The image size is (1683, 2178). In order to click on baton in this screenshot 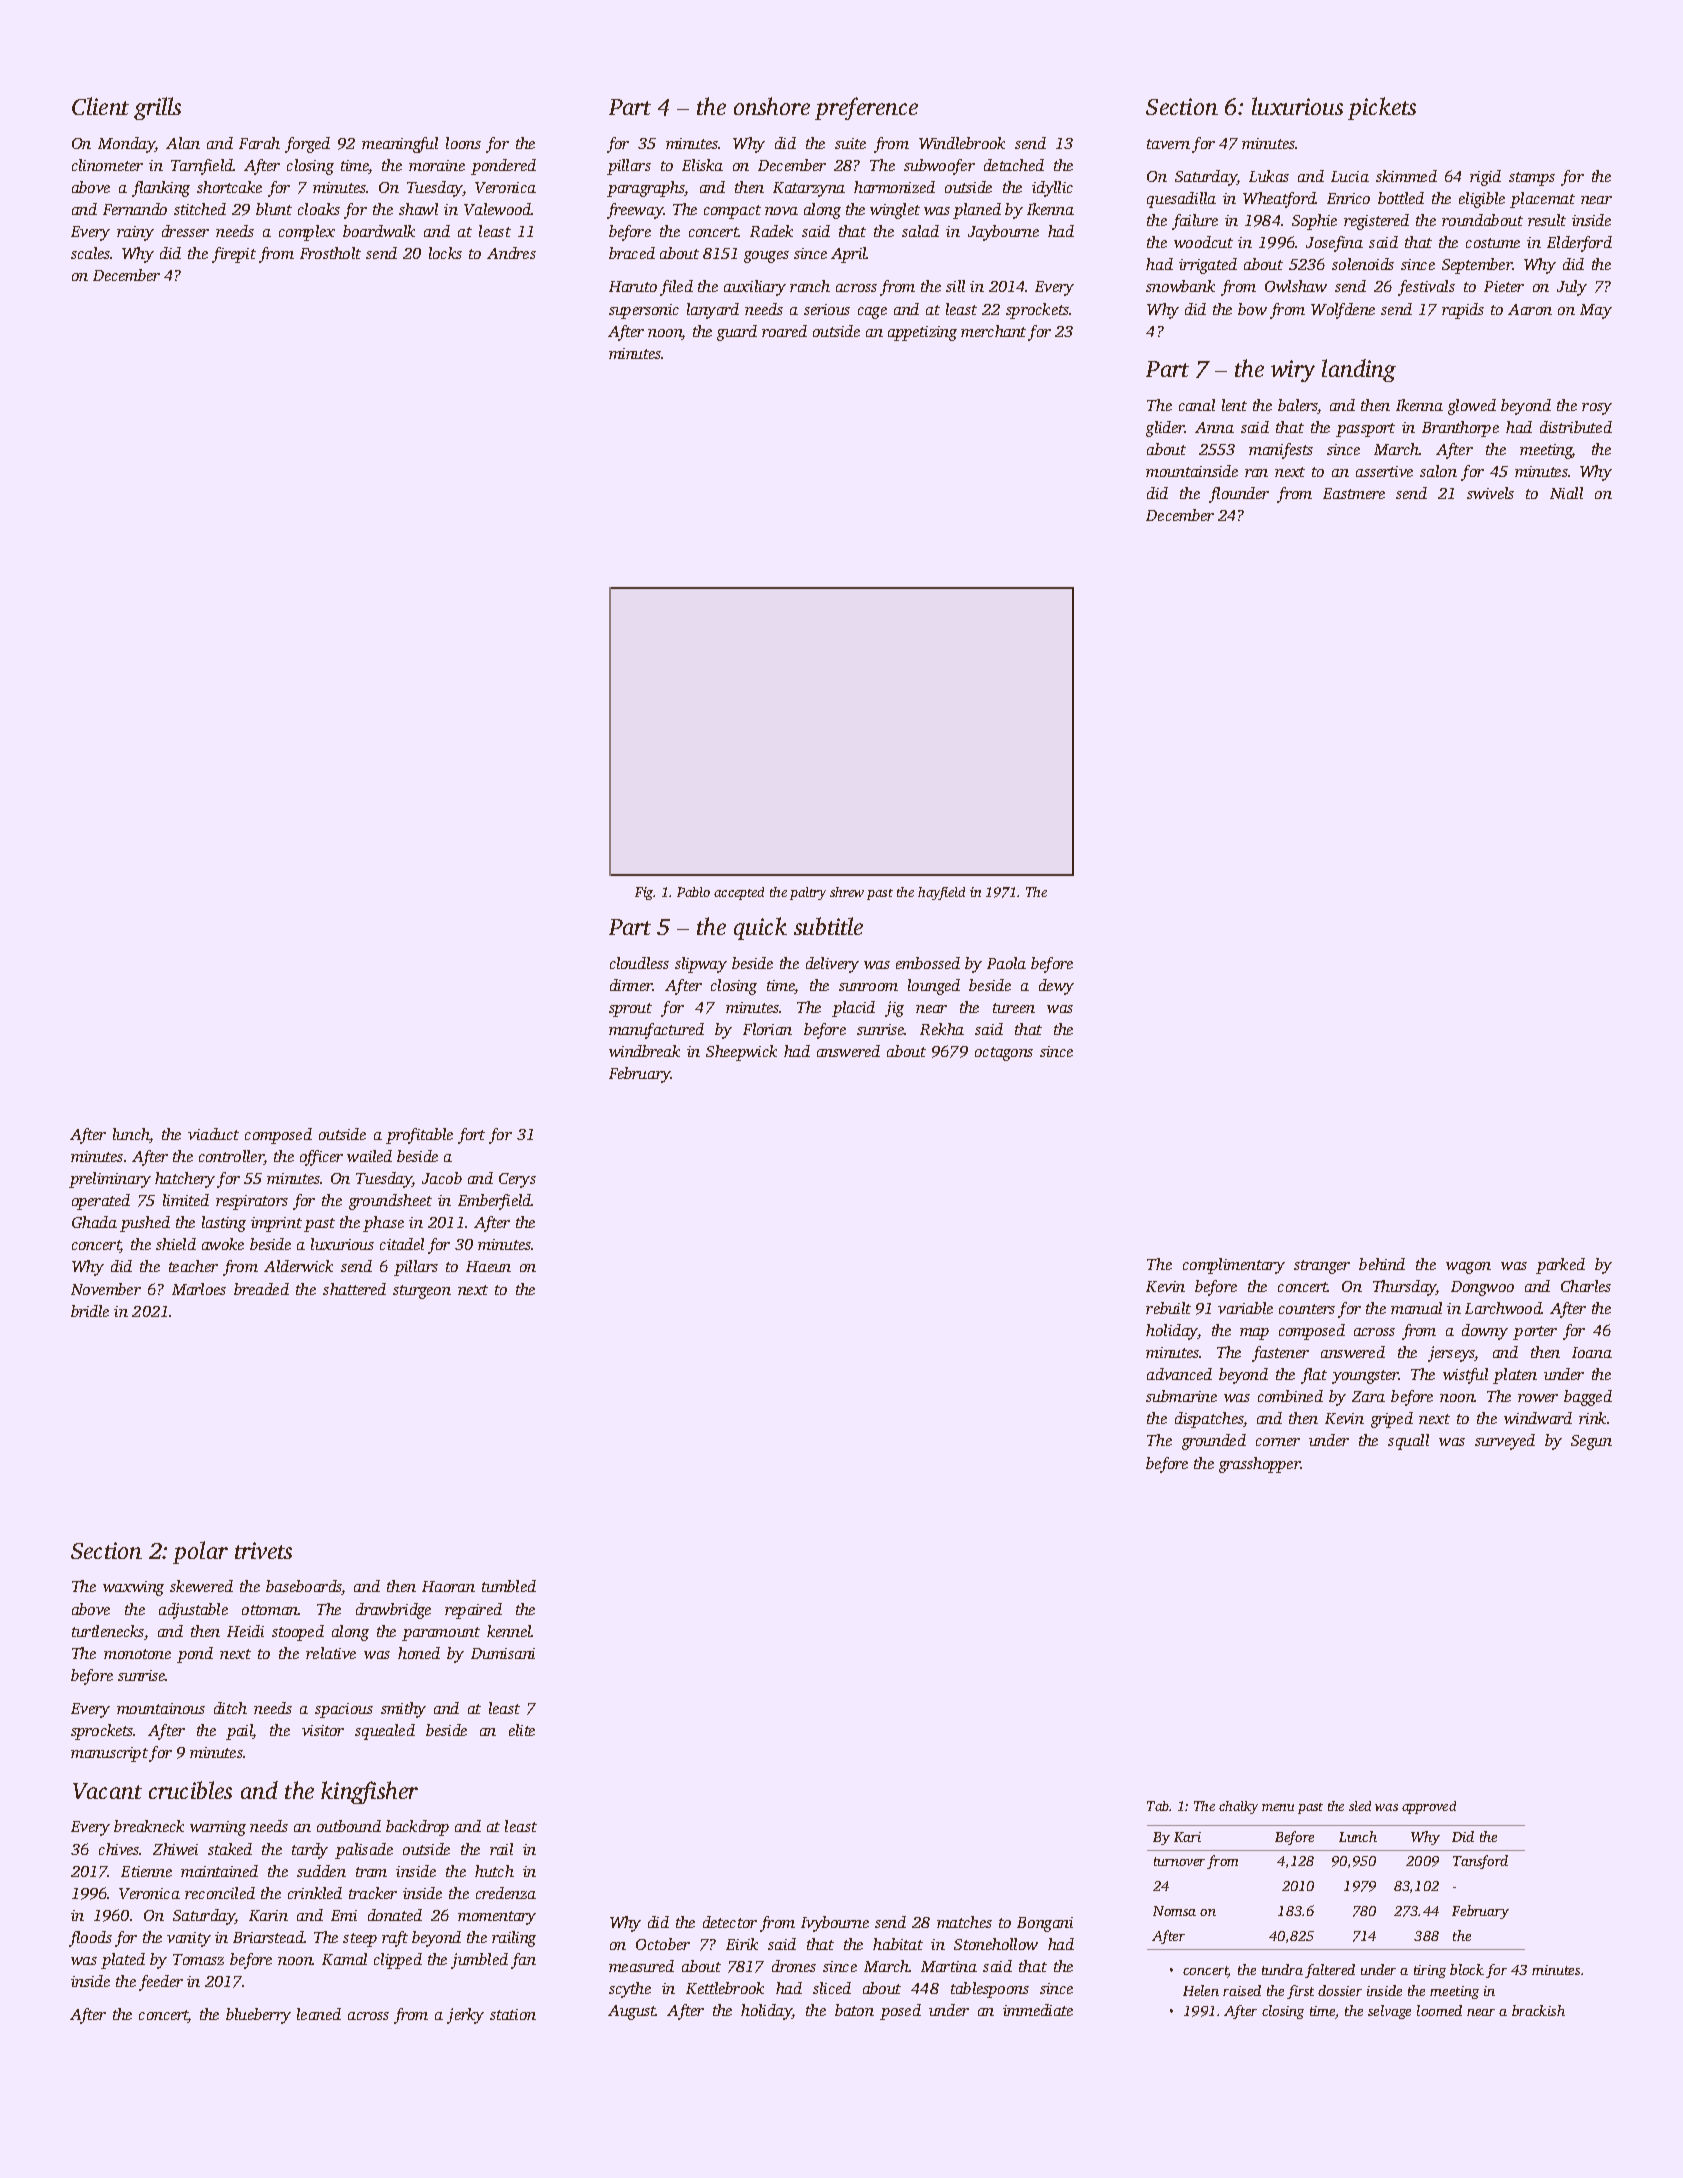, I will do `click(854, 2010)`.
